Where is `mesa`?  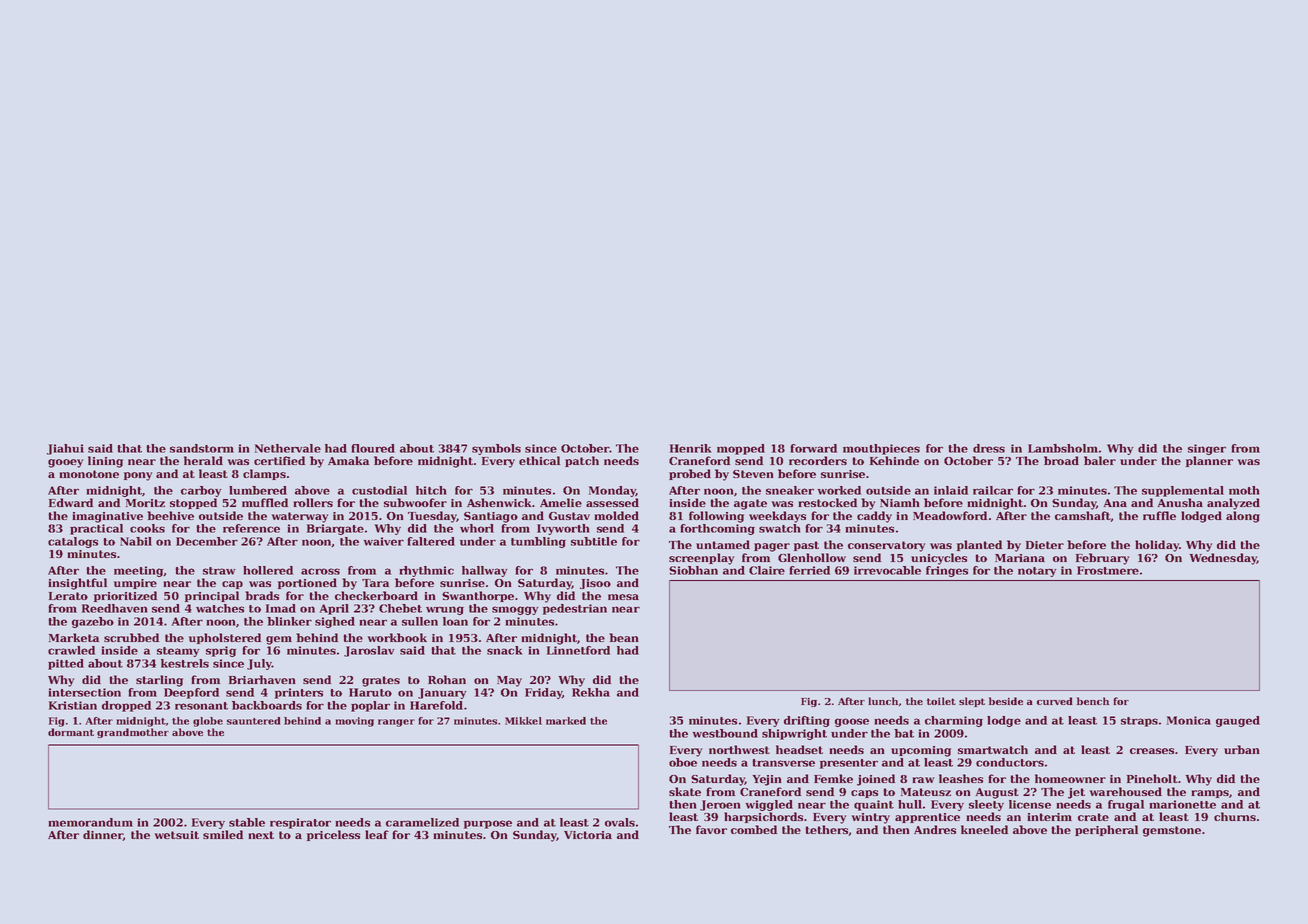
mesa is located at coordinates (623, 597).
